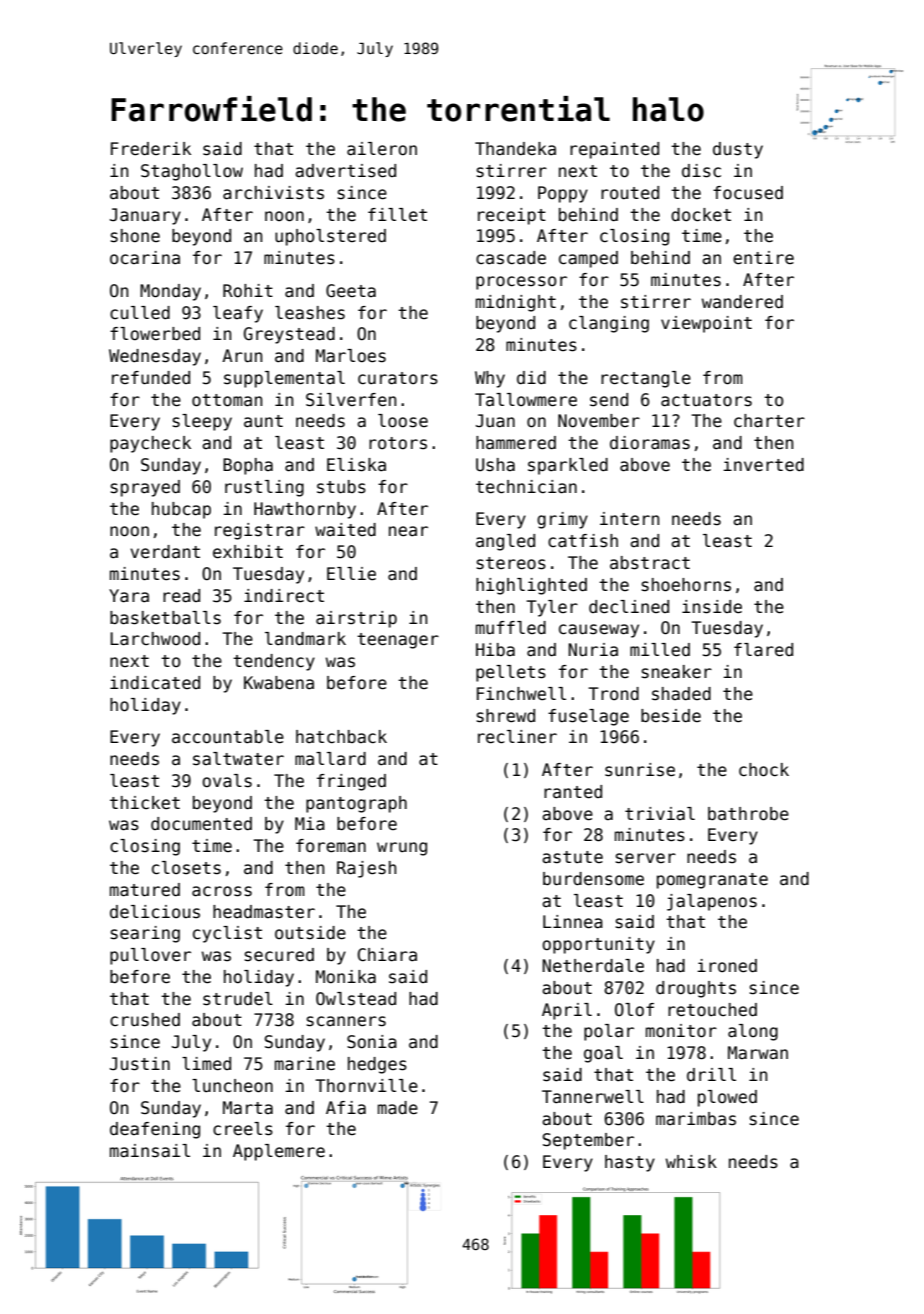 The image size is (924, 1314). Describe the element at coordinates (135, 236) in the page. I see `shone` at that location.
